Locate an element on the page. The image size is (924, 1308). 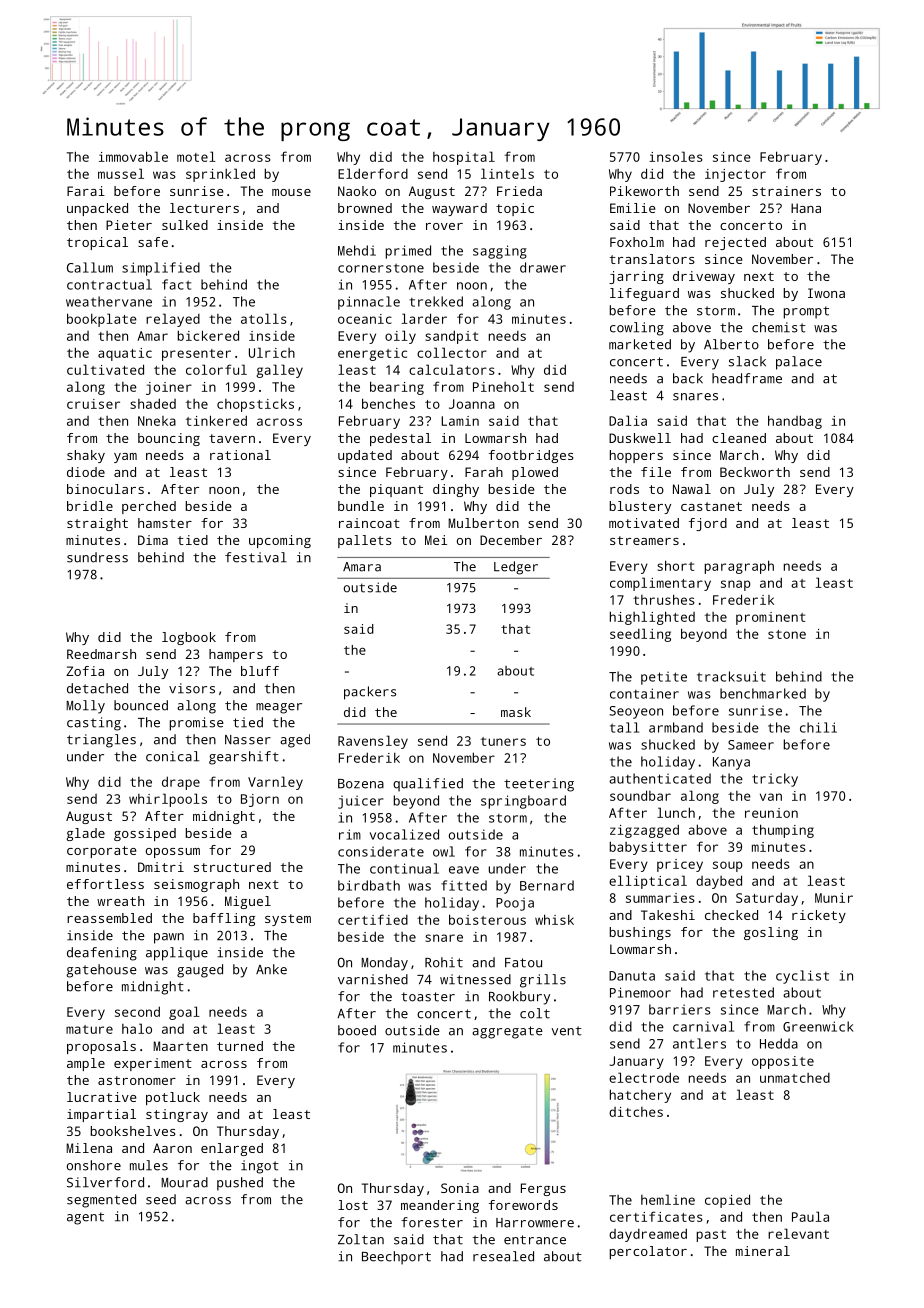
Pineholt is located at coordinates (503, 386).
